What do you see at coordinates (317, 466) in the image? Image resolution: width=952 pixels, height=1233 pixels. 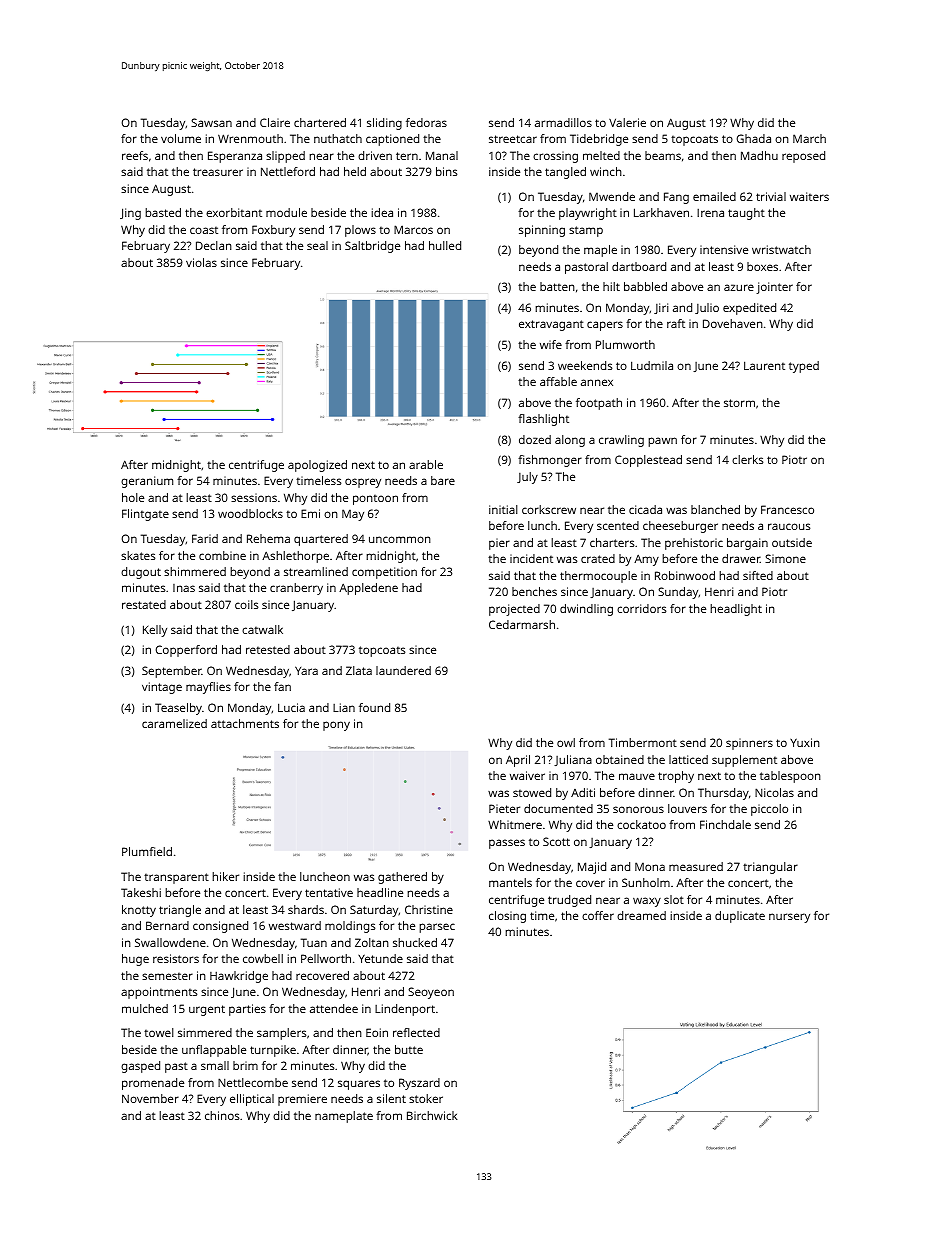 I see `apologized` at bounding box center [317, 466].
